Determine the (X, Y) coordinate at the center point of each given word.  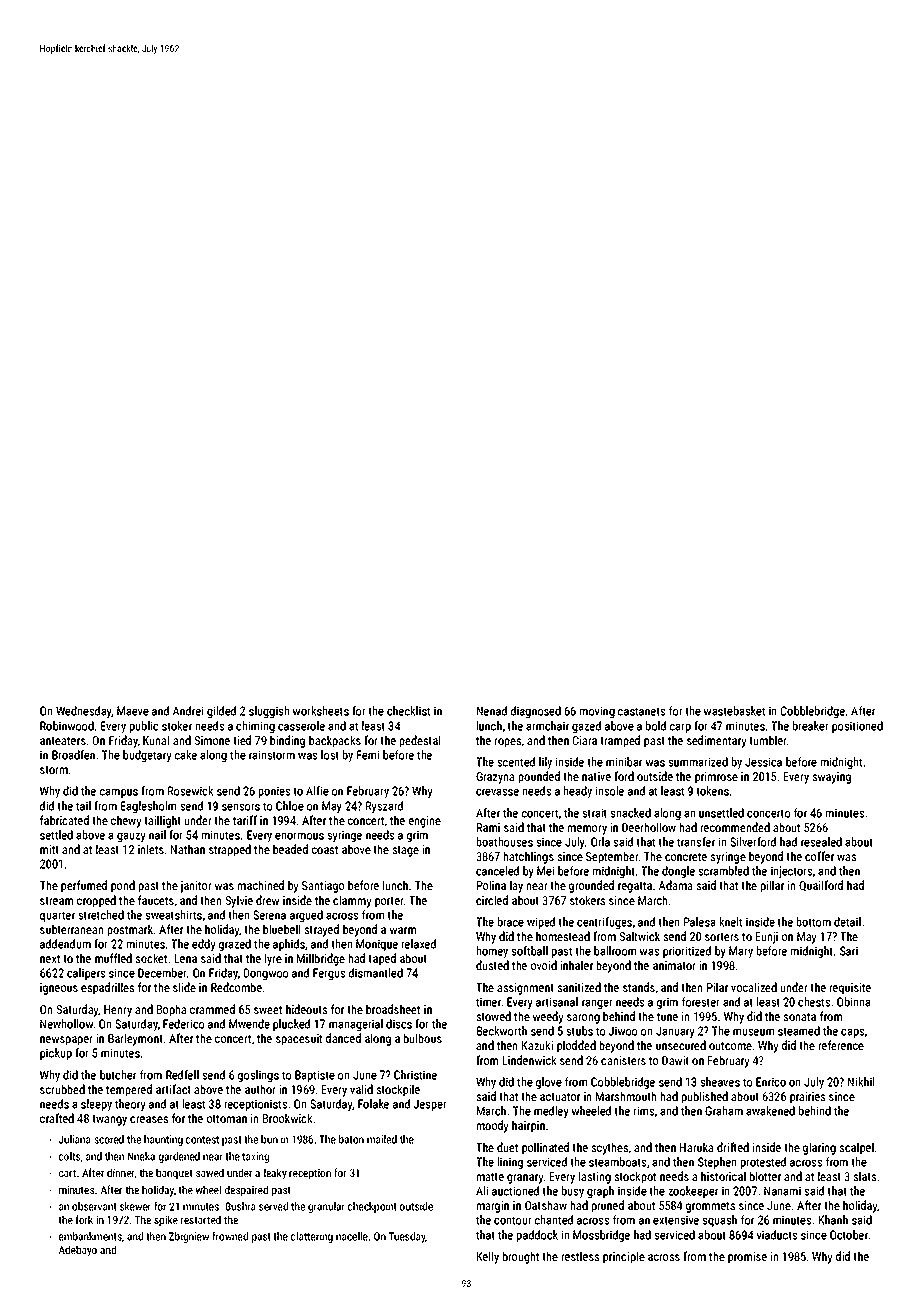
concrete (686, 857)
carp (680, 728)
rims (644, 1111)
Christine (415, 1075)
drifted (733, 1147)
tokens (712, 791)
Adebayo (78, 1251)
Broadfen (73, 755)
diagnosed (536, 712)
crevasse (497, 792)
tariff (245, 820)
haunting (163, 1140)
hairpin (528, 1126)
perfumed (84, 886)
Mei (545, 871)
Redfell (182, 1075)
